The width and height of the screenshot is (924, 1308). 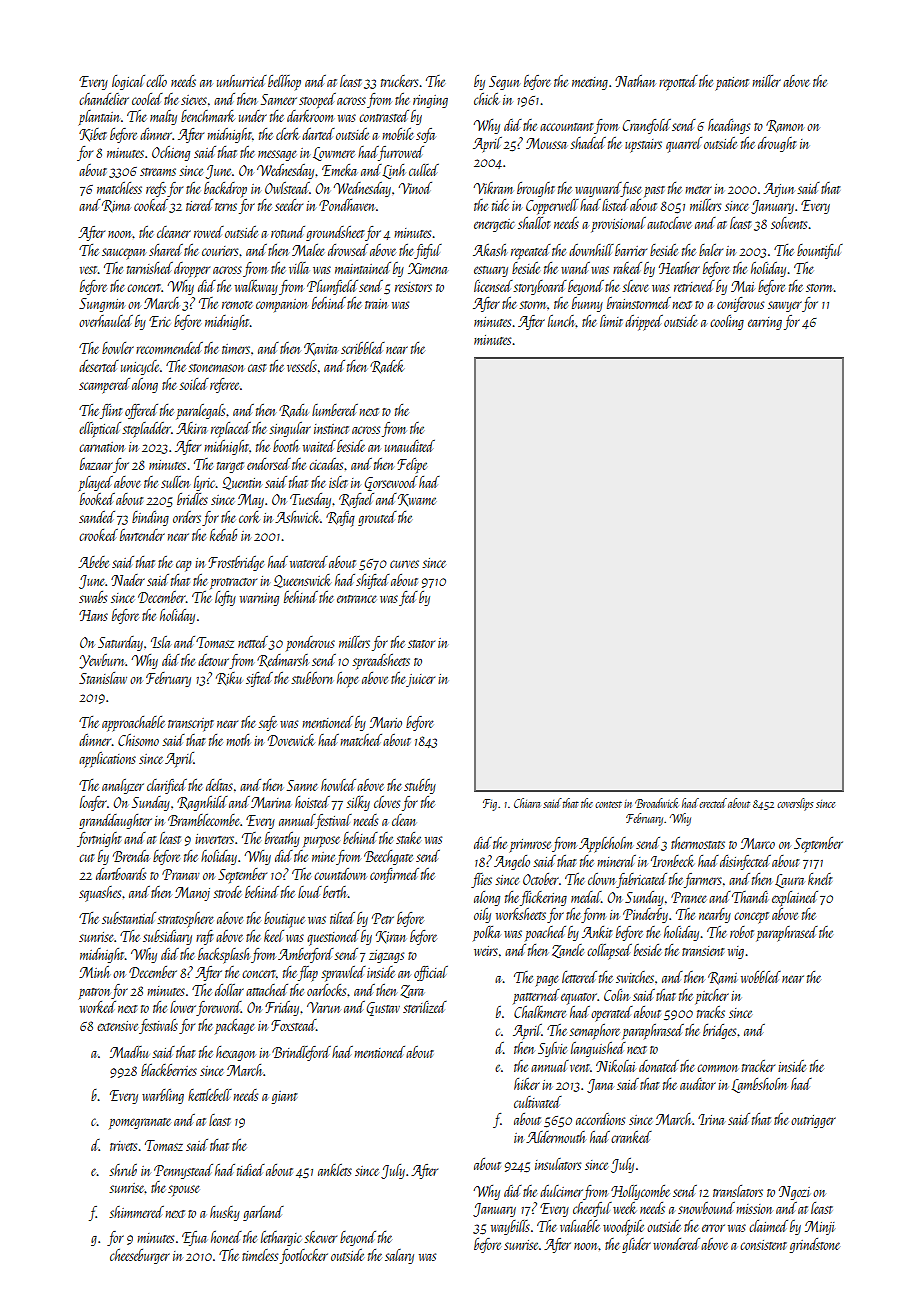 I want to click on earring, so click(x=765, y=323).
